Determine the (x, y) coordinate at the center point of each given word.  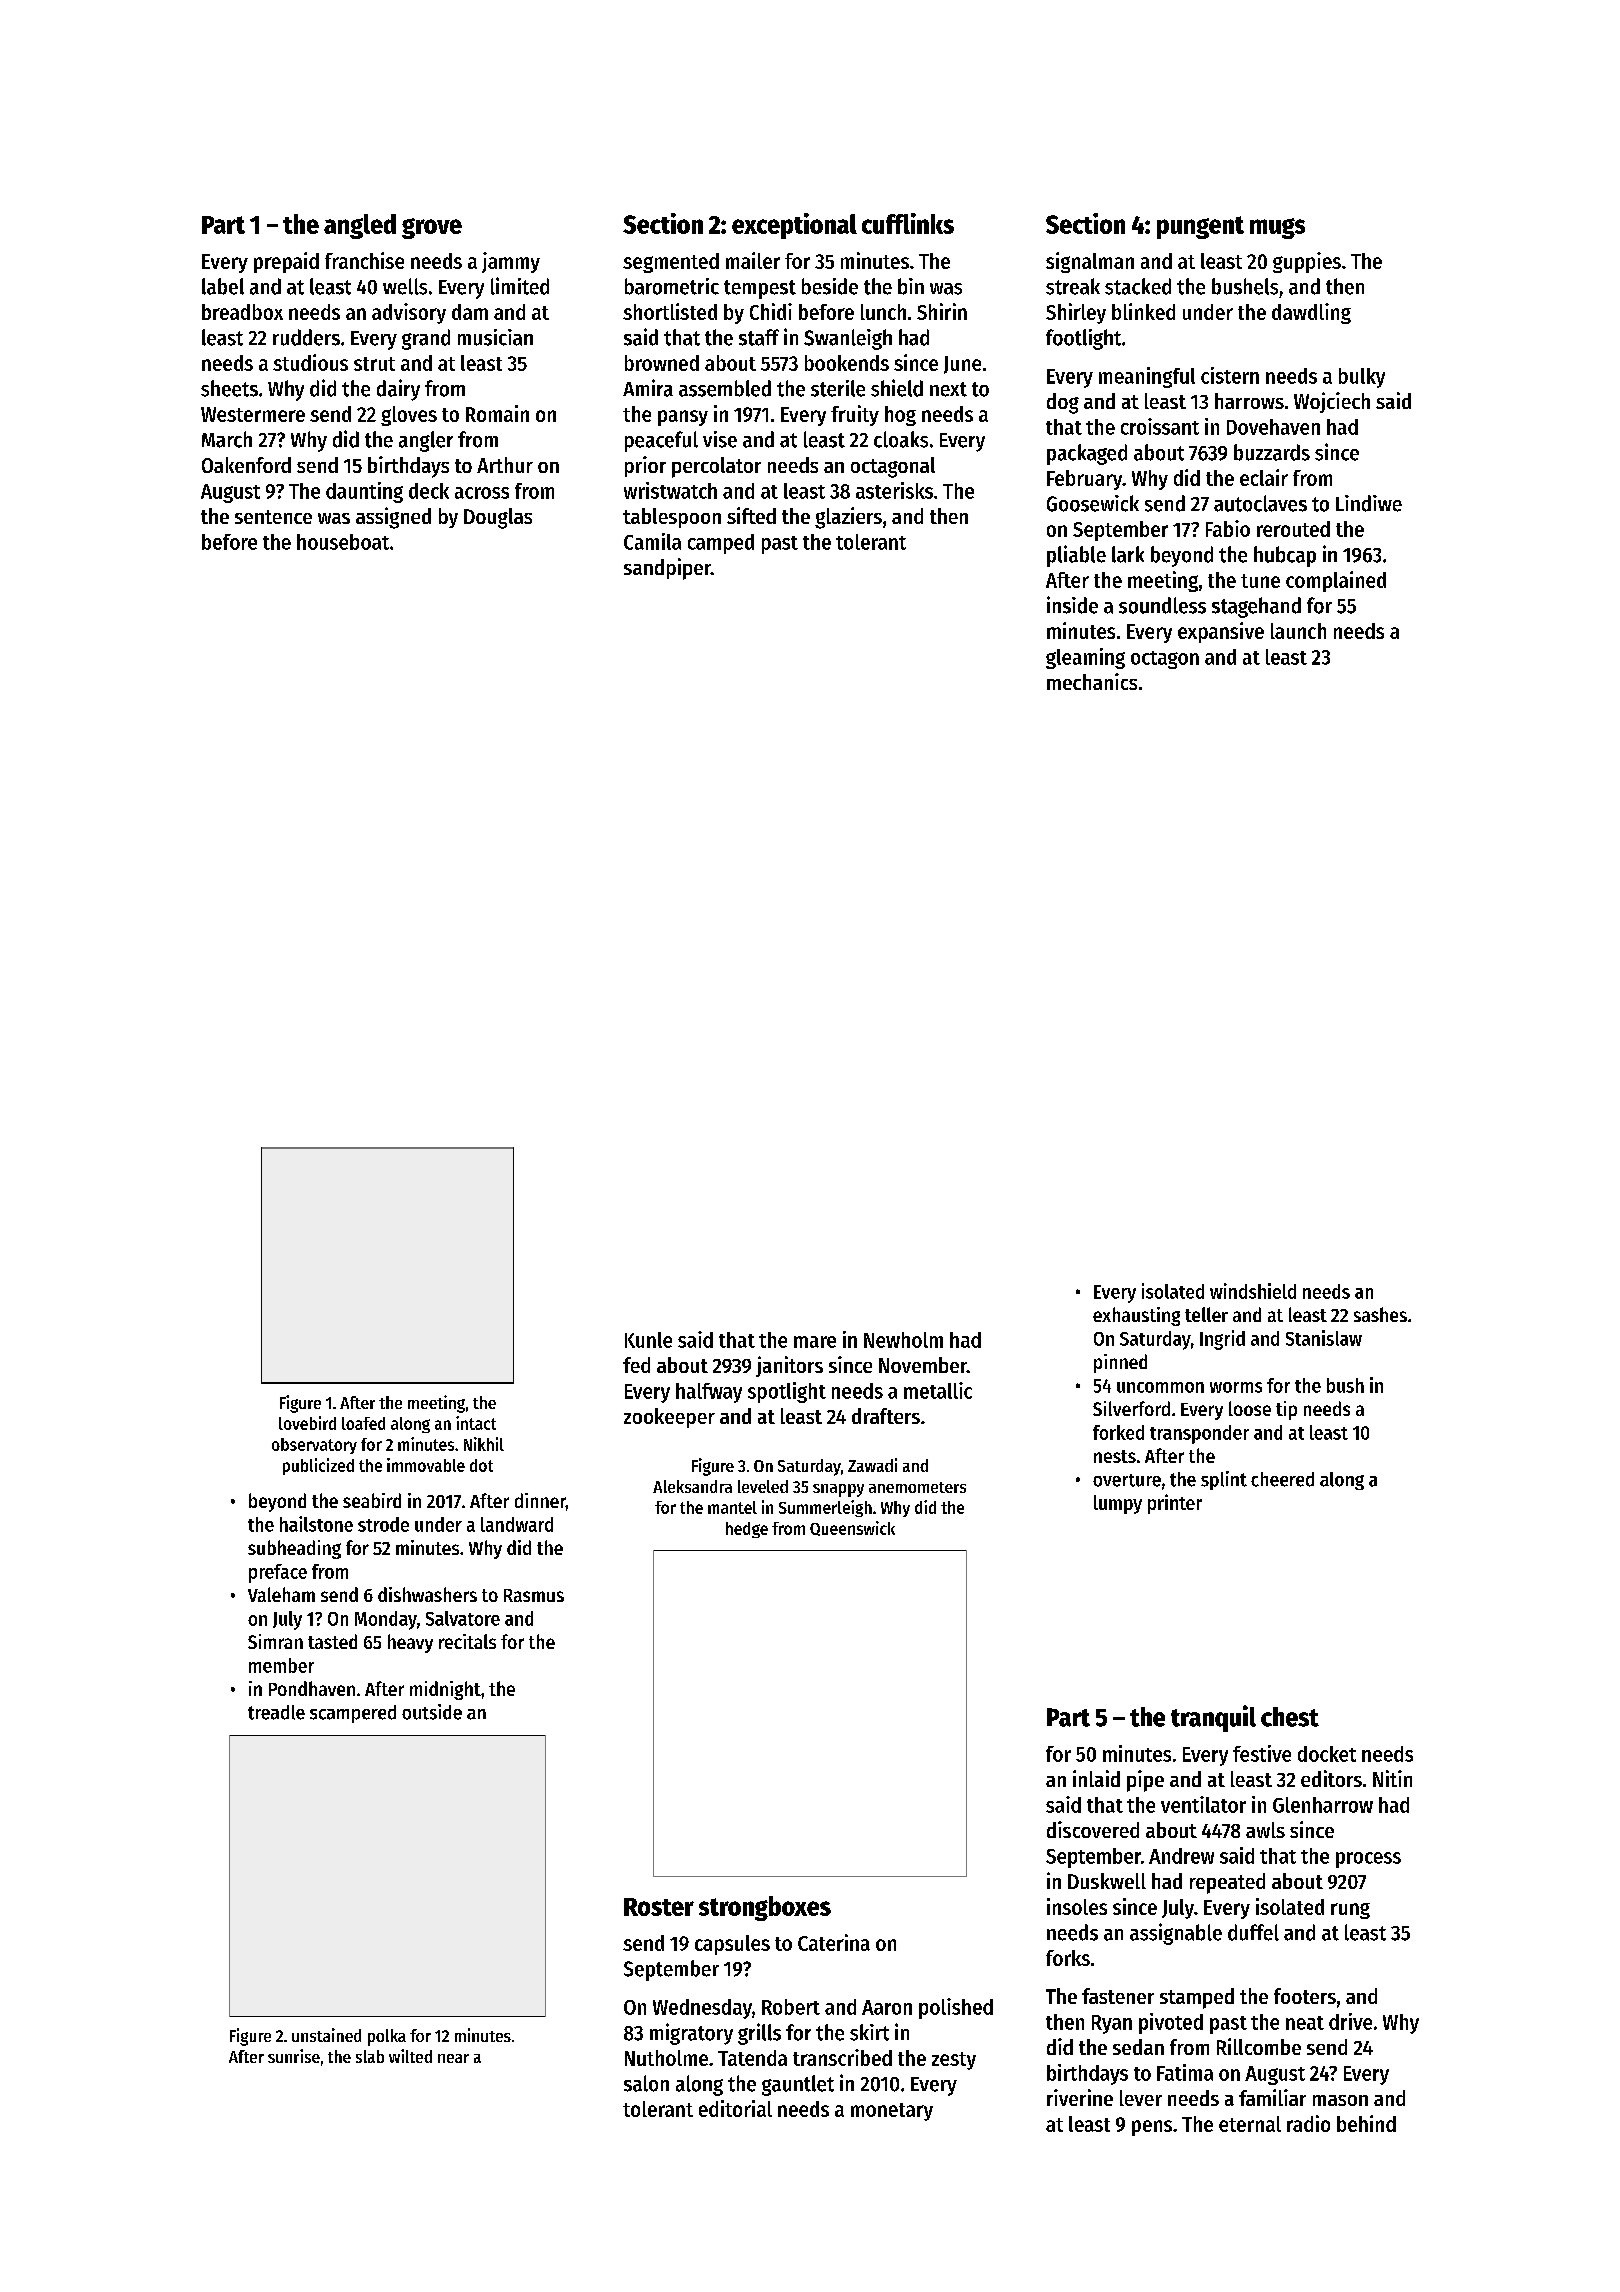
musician (495, 337)
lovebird (307, 1423)
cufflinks (908, 223)
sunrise (294, 2056)
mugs (1277, 228)
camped (721, 544)
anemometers (917, 1487)
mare (815, 1342)
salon (646, 2083)
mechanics (1092, 681)
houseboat (343, 542)
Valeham (281, 1594)
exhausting (1136, 1316)
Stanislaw (1324, 1338)
